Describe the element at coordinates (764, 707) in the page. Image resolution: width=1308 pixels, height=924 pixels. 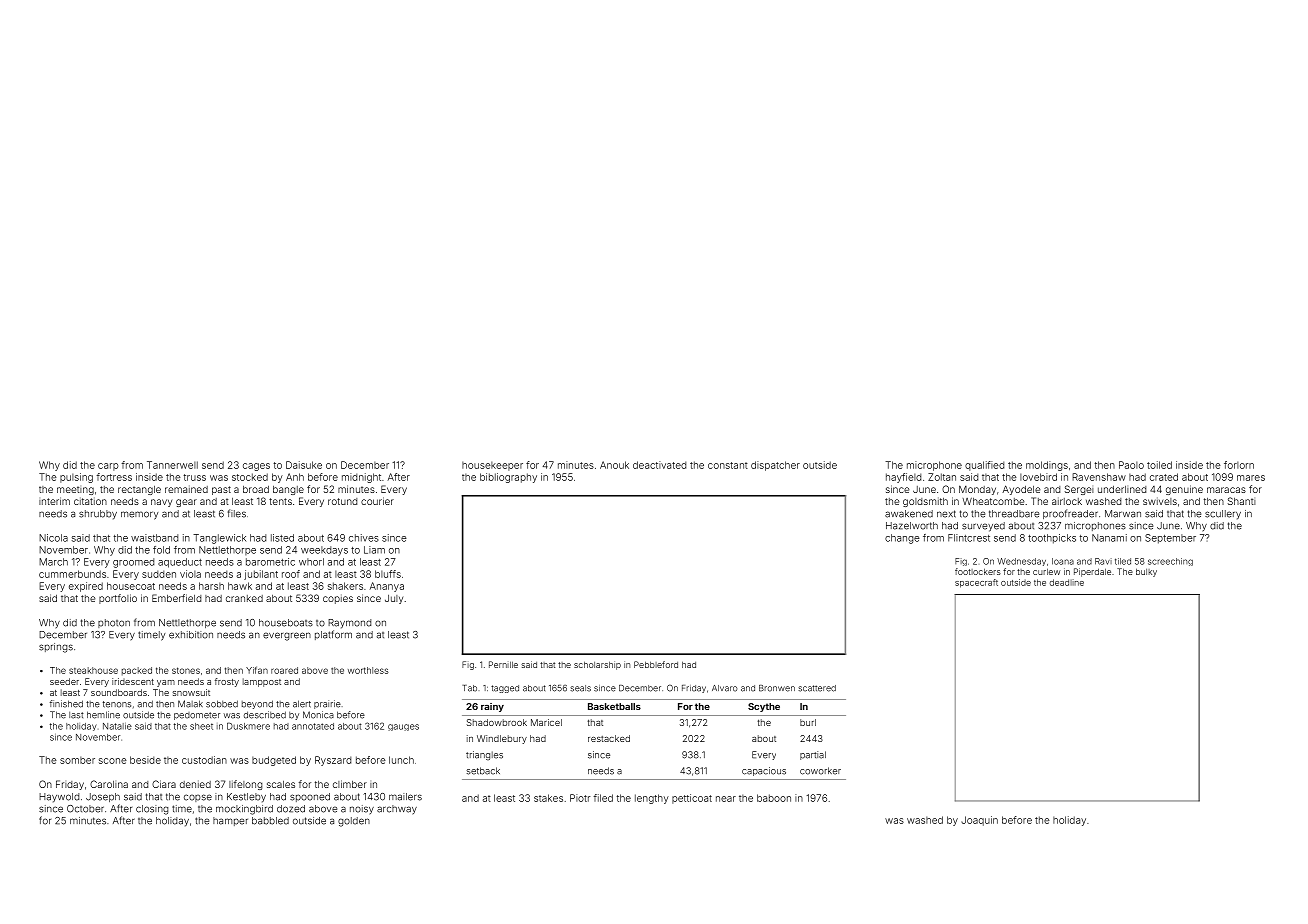
I see `Scythe` at that location.
